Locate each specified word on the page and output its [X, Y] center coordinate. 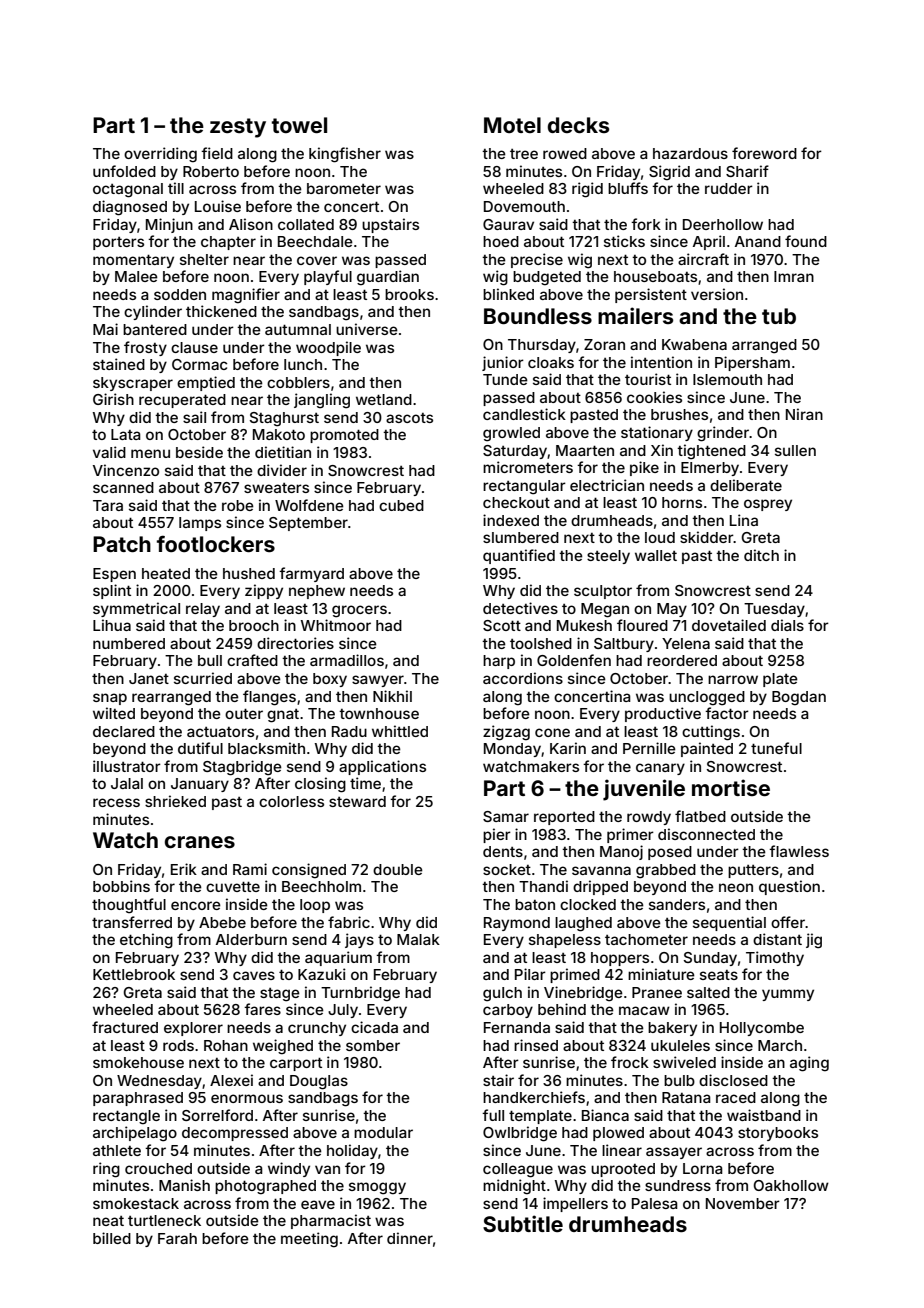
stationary [657, 433]
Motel [512, 125]
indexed [511, 520]
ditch [761, 555]
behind [562, 1009]
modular [383, 1132]
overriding [160, 155]
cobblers [298, 382]
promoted [344, 436]
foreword [764, 153]
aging [809, 1064]
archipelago [135, 1134]
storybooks [778, 1134]
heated [166, 573]
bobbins [121, 886]
